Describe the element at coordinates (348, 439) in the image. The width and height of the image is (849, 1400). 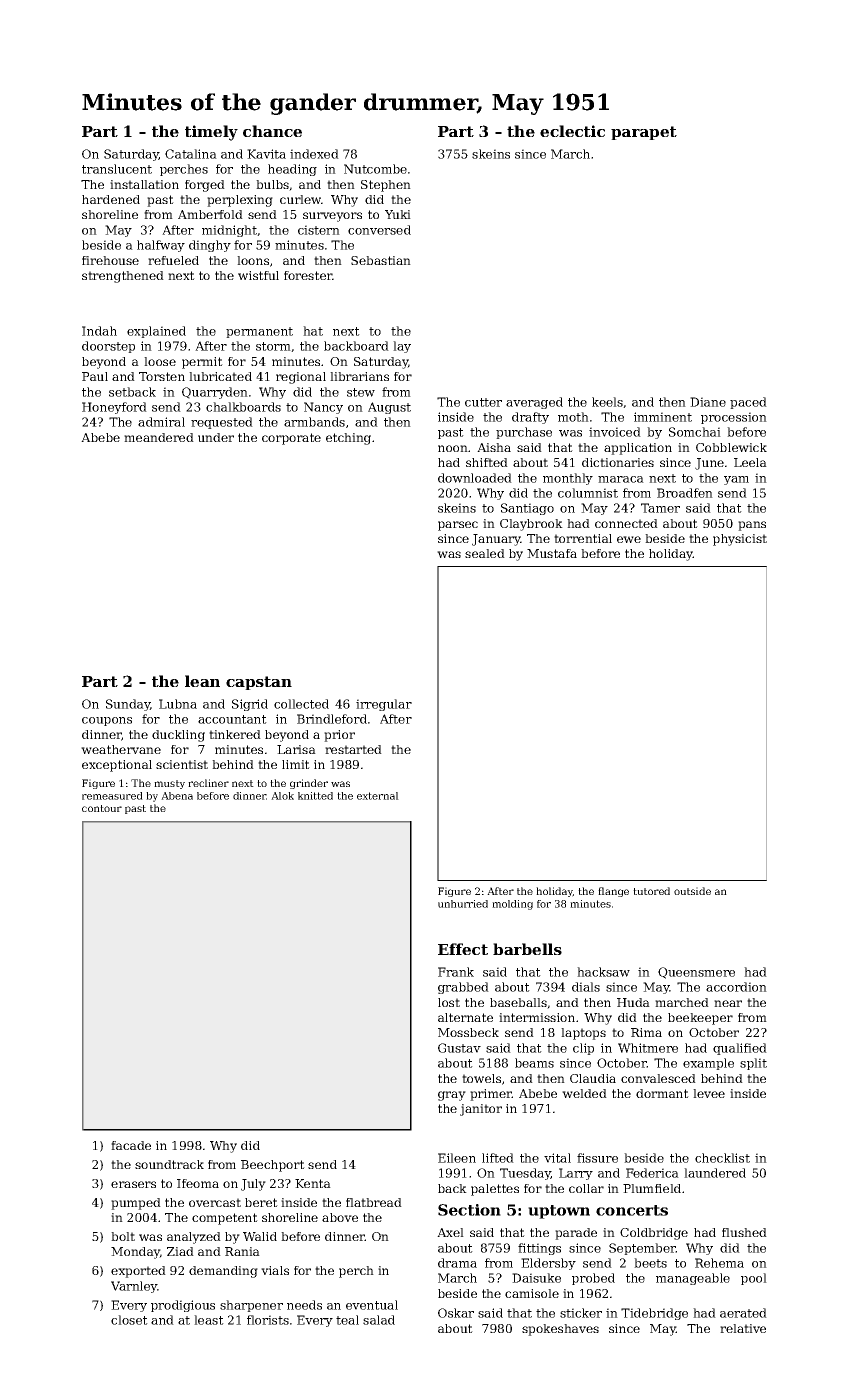
I see `etching` at that location.
